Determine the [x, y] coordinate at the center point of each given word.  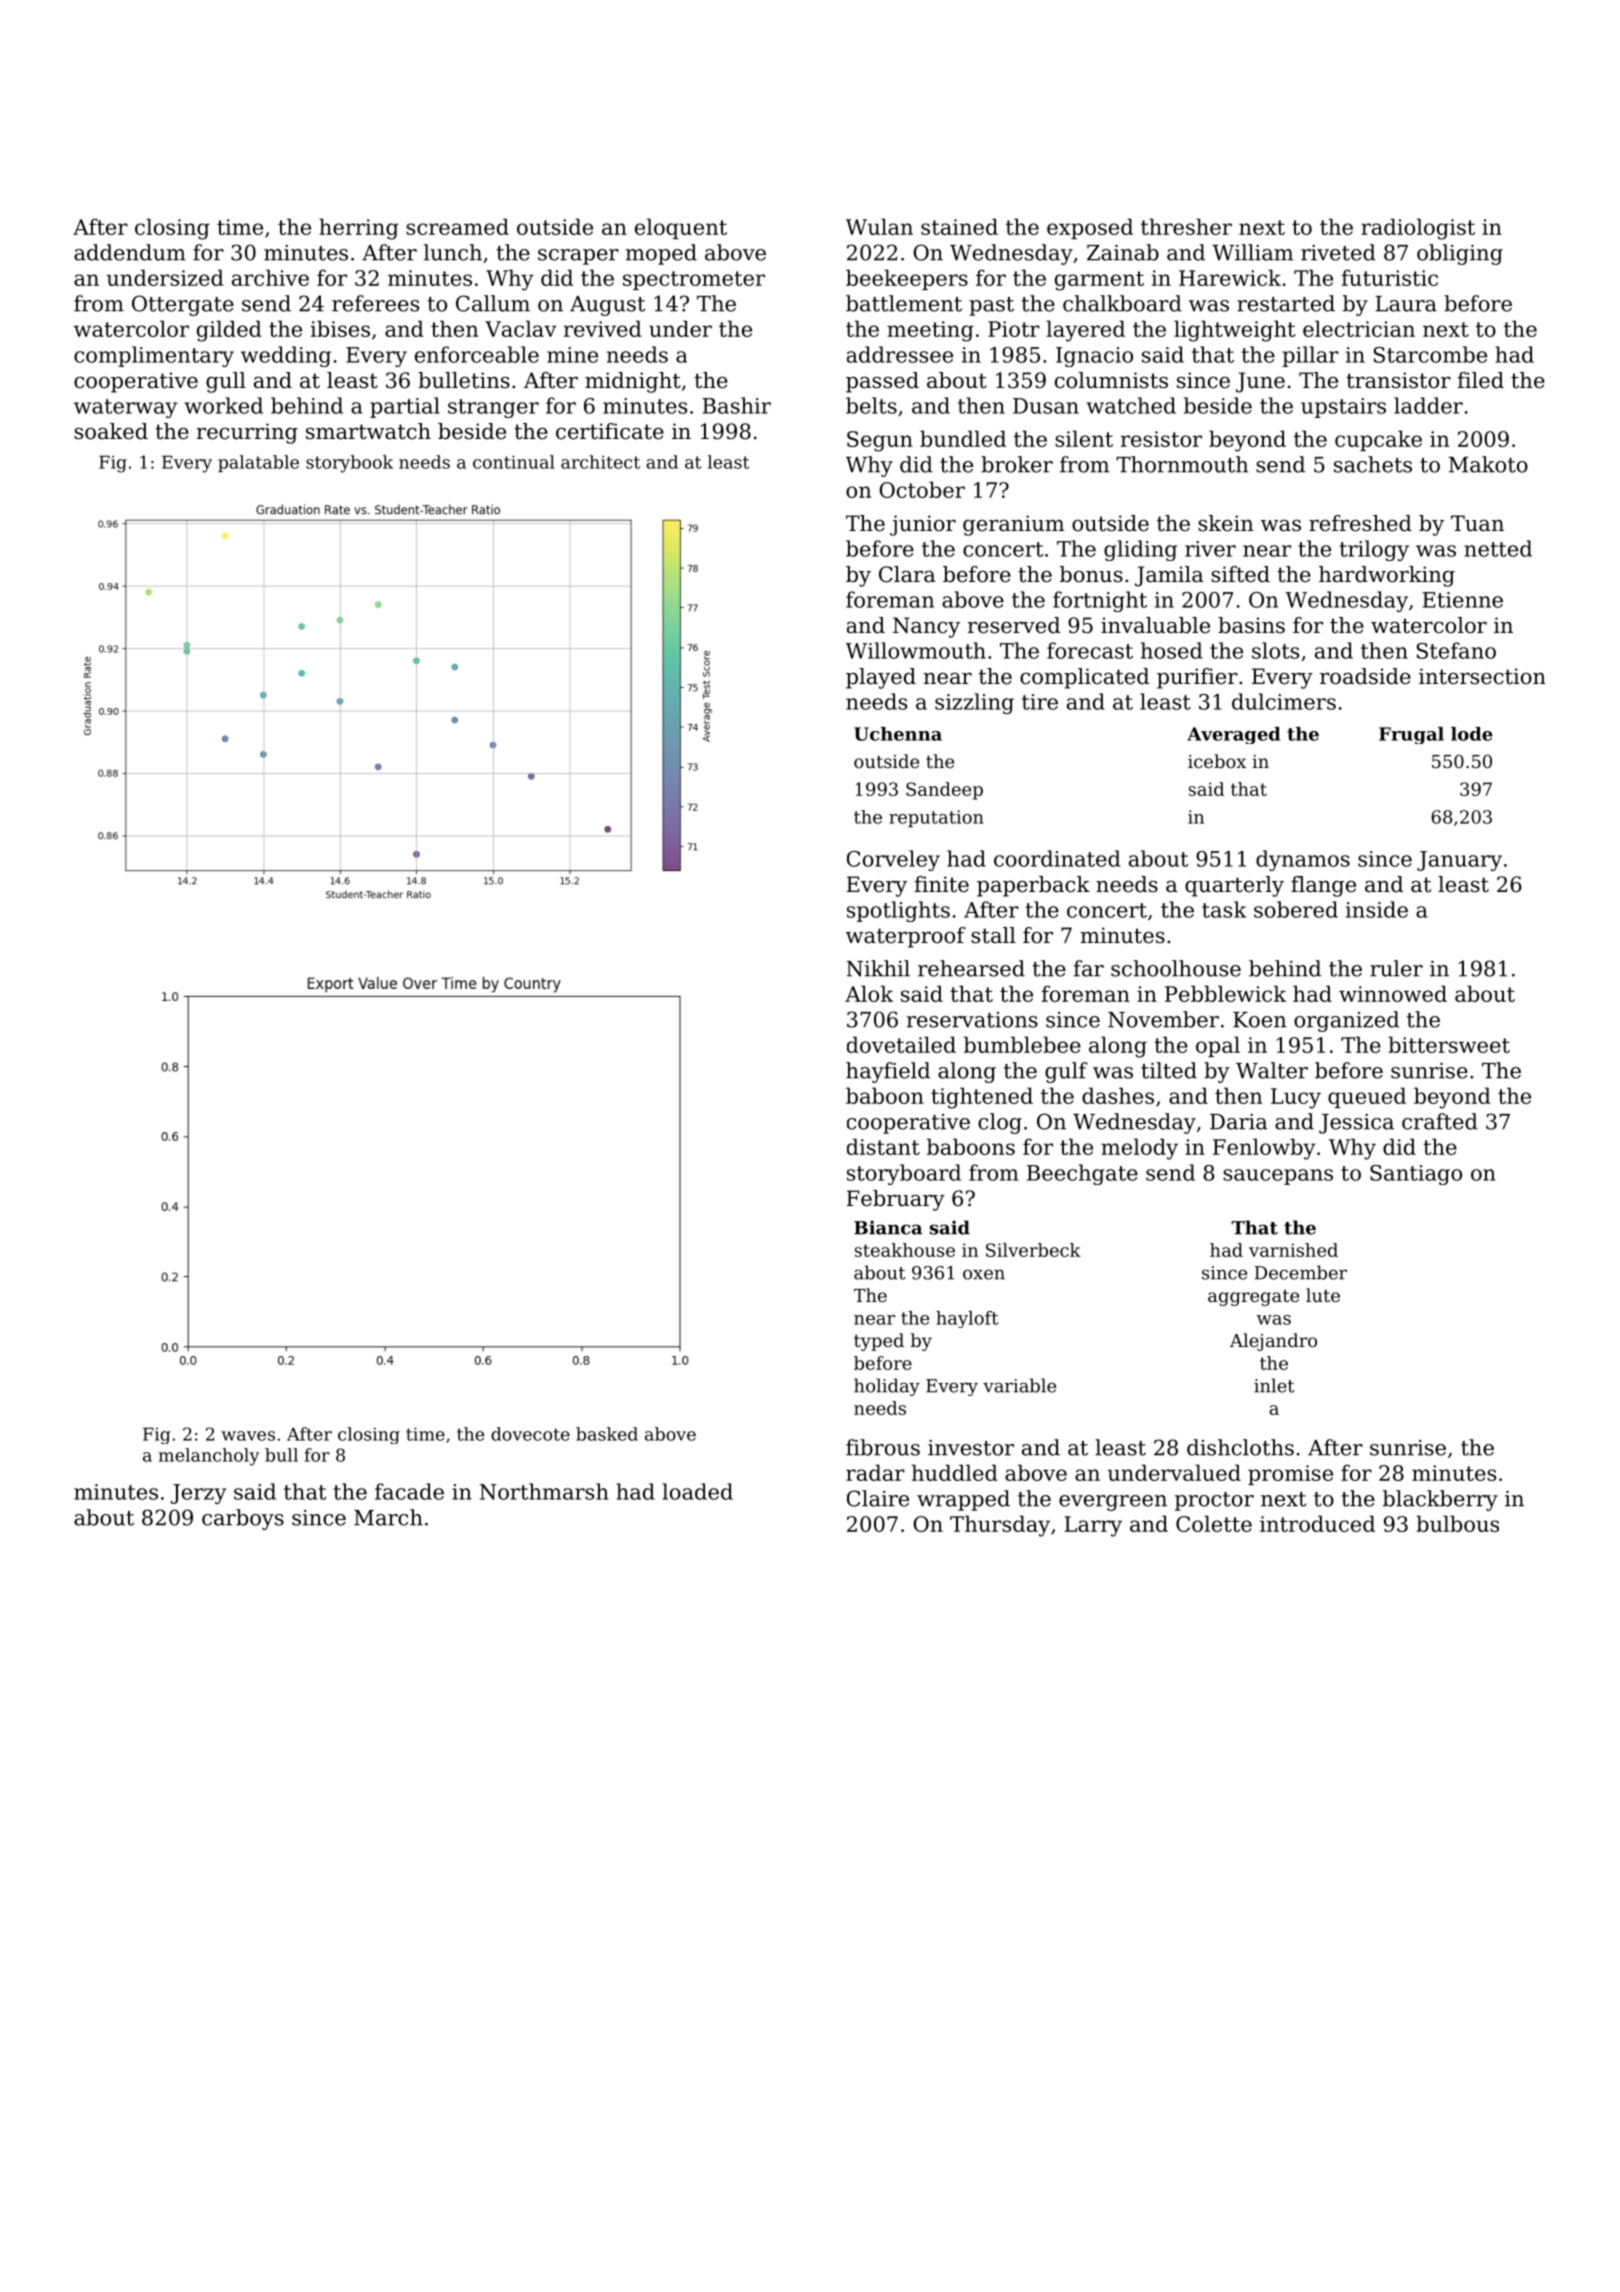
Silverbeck [1033, 1250]
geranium [1013, 525]
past [991, 306]
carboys [243, 1519]
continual [514, 462]
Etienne [1462, 600]
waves [248, 1436]
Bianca [888, 1227]
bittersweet [1449, 1044]
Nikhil [878, 968]
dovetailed [901, 1044]
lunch [453, 252]
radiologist [1418, 229]
